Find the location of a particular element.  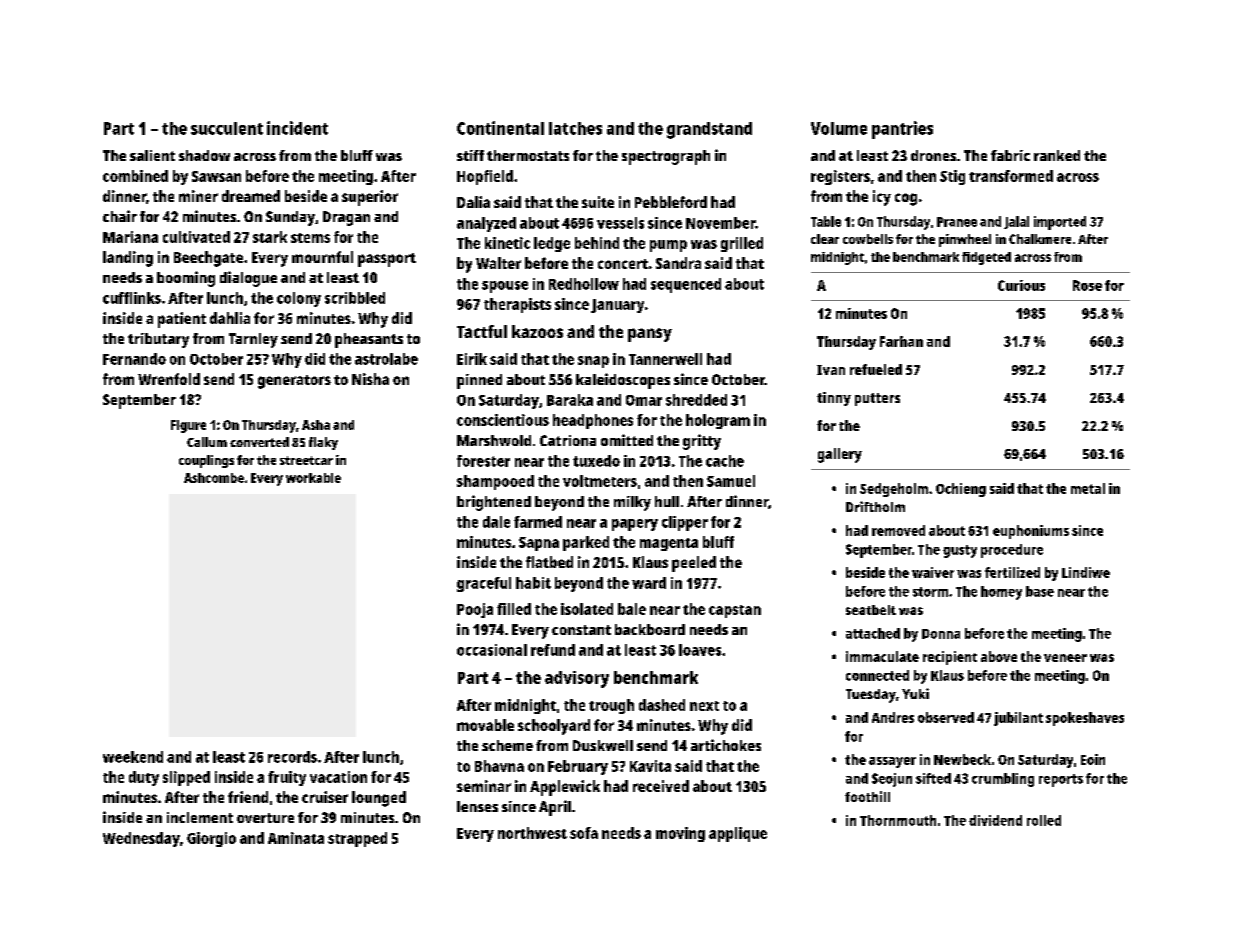

applique is located at coordinates (738, 834).
